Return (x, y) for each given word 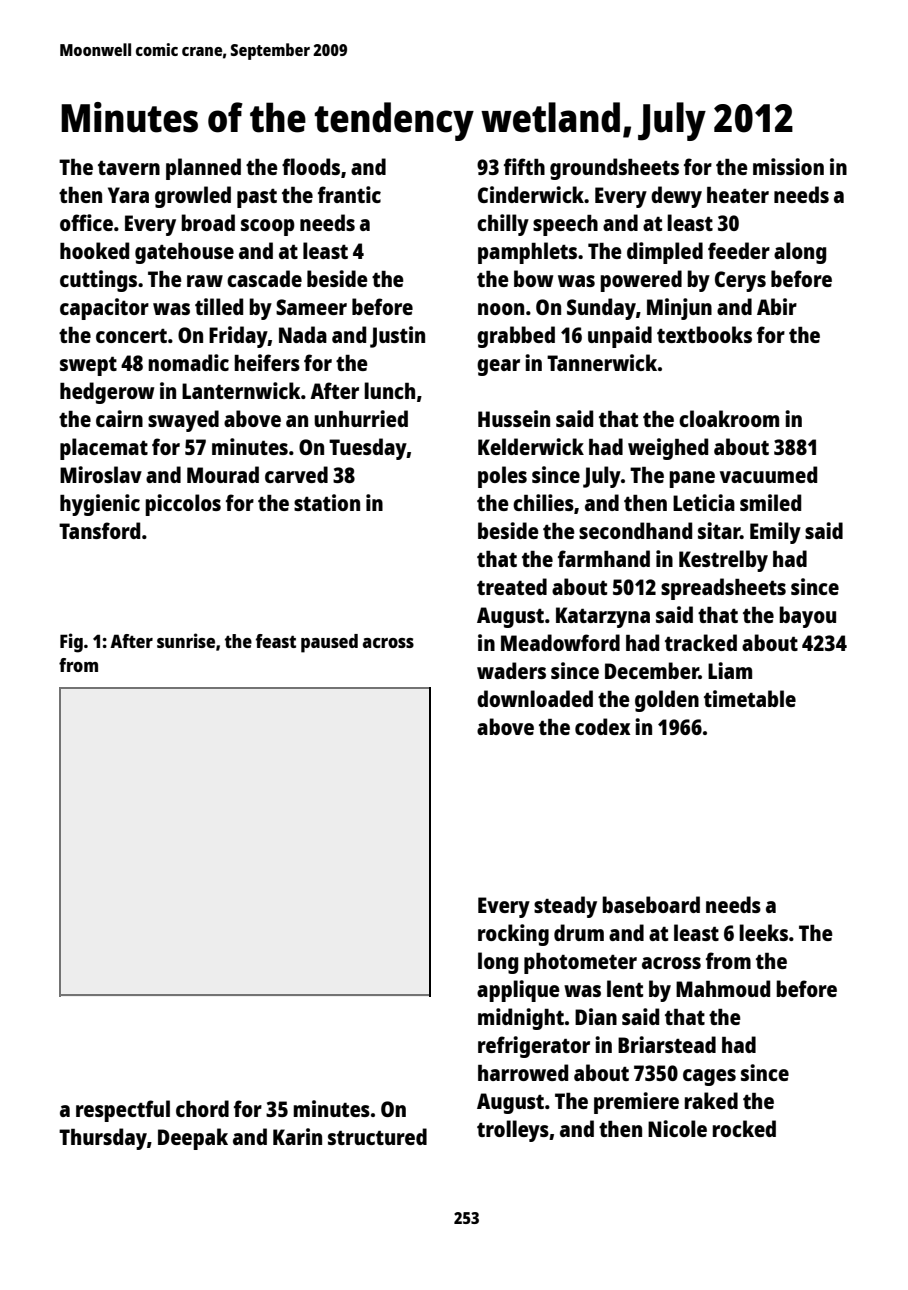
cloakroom (729, 418)
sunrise (186, 640)
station (327, 502)
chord (202, 1108)
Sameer (311, 307)
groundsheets (614, 169)
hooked (94, 250)
